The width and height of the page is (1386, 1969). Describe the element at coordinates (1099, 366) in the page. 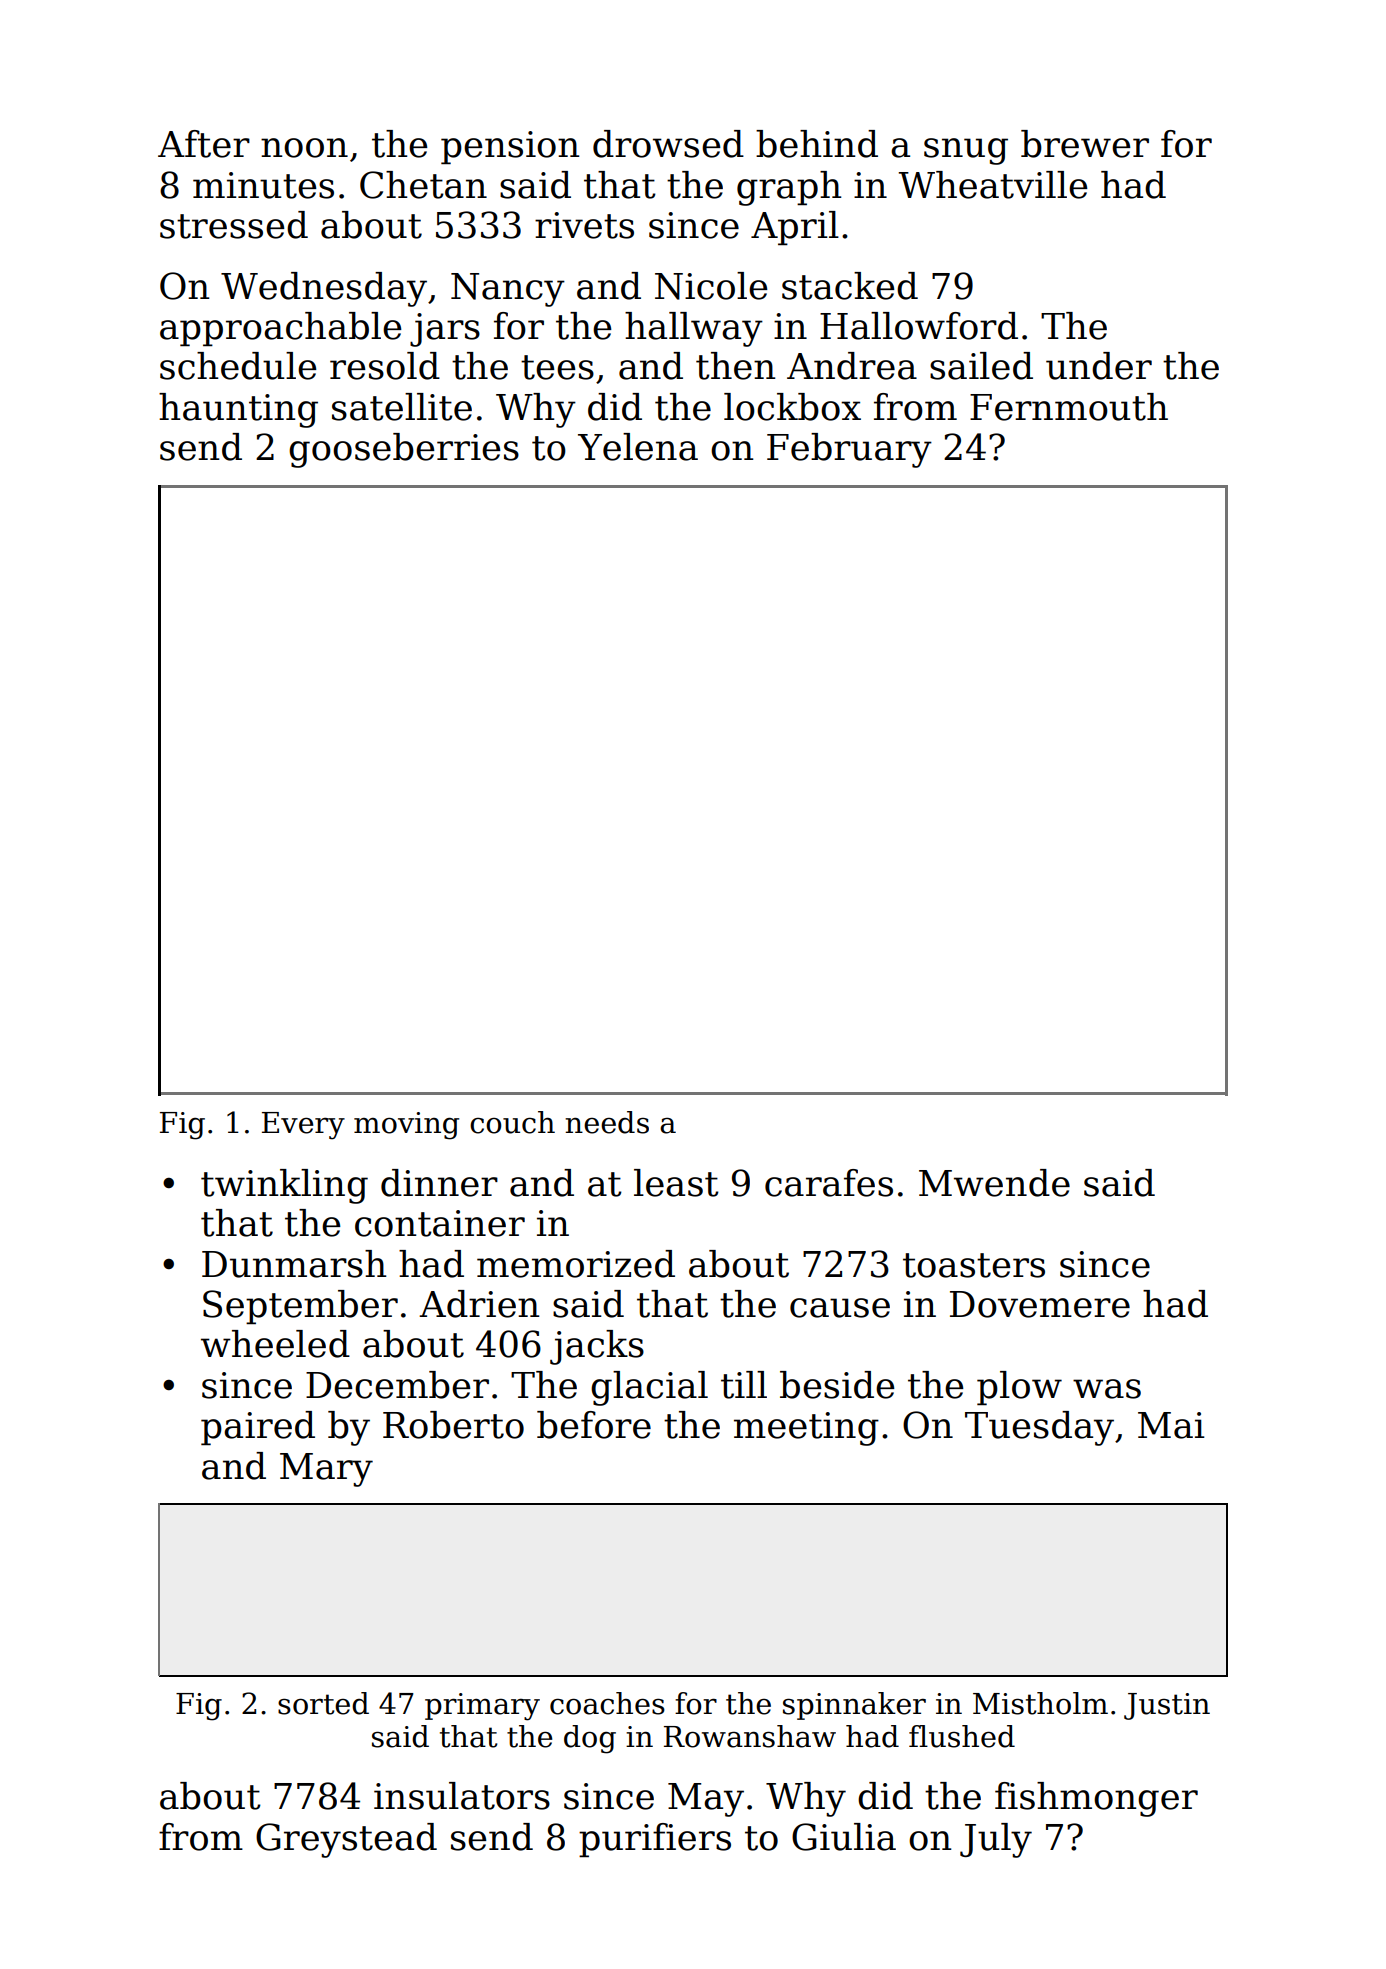

I see `under` at that location.
